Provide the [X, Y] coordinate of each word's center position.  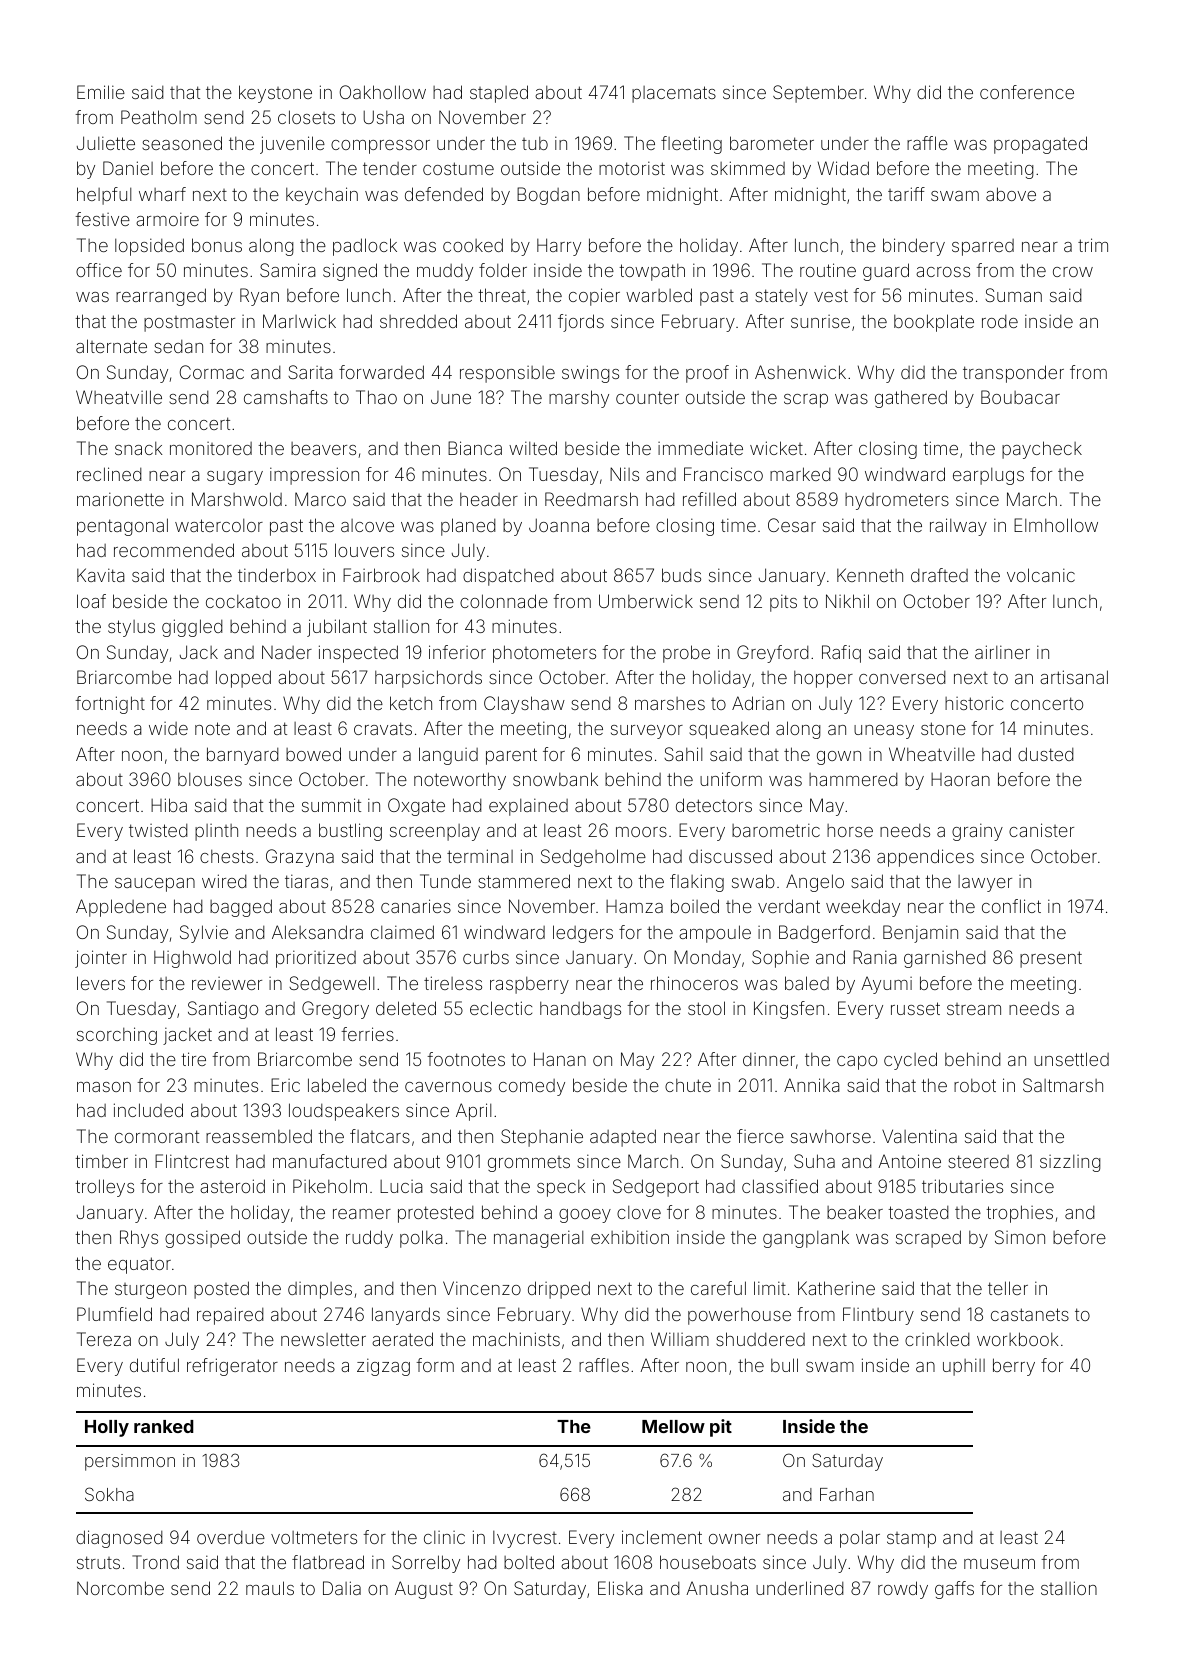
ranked [164, 1426]
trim [1093, 245]
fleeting [691, 145]
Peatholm [159, 117]
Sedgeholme [593, 858]
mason [104, 1087]
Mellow [673, 1426]
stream [974, 1009]
